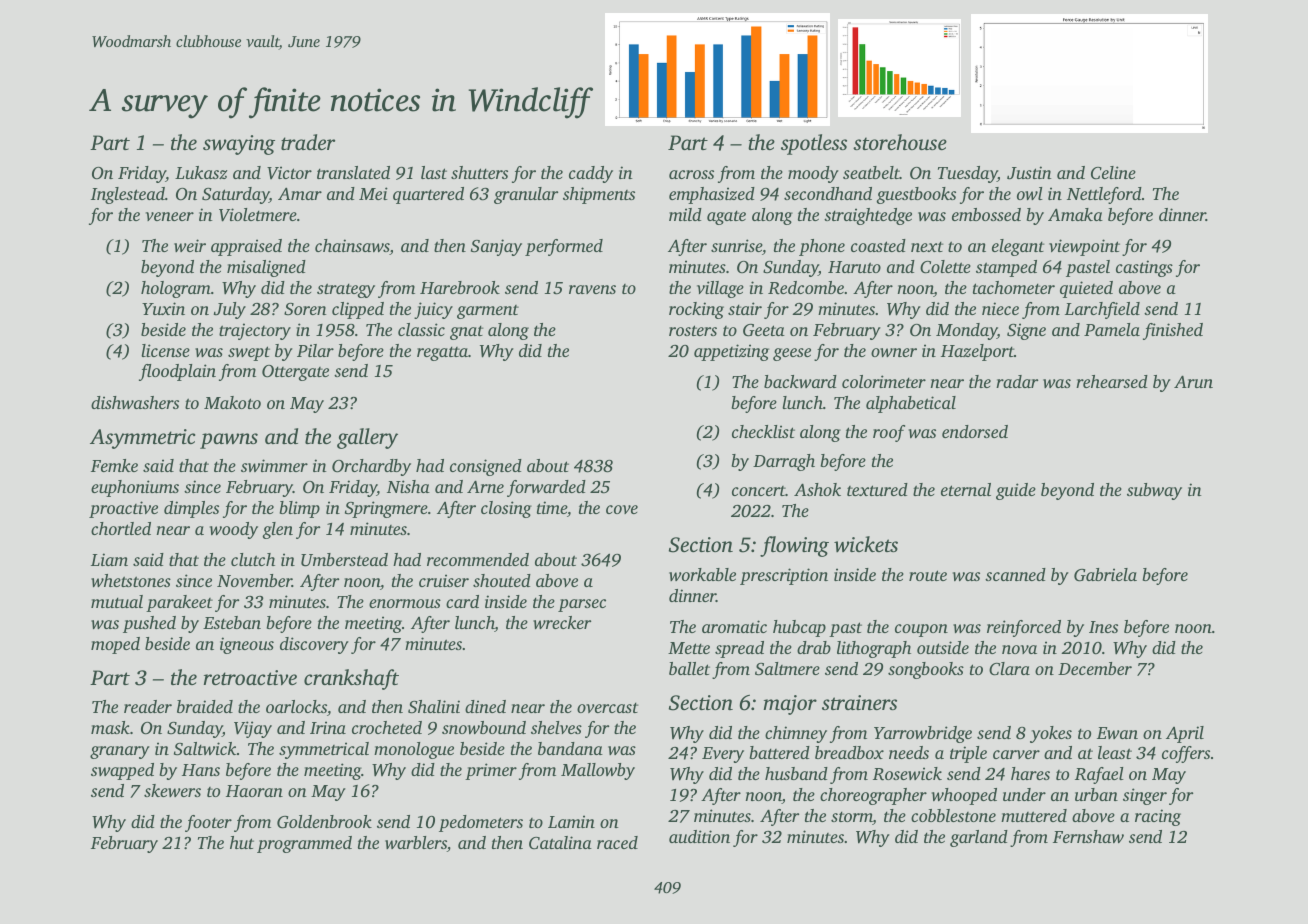 The height and width of the screenshot is (924, 1308). I want to click on eternal, so click(966, 489).
